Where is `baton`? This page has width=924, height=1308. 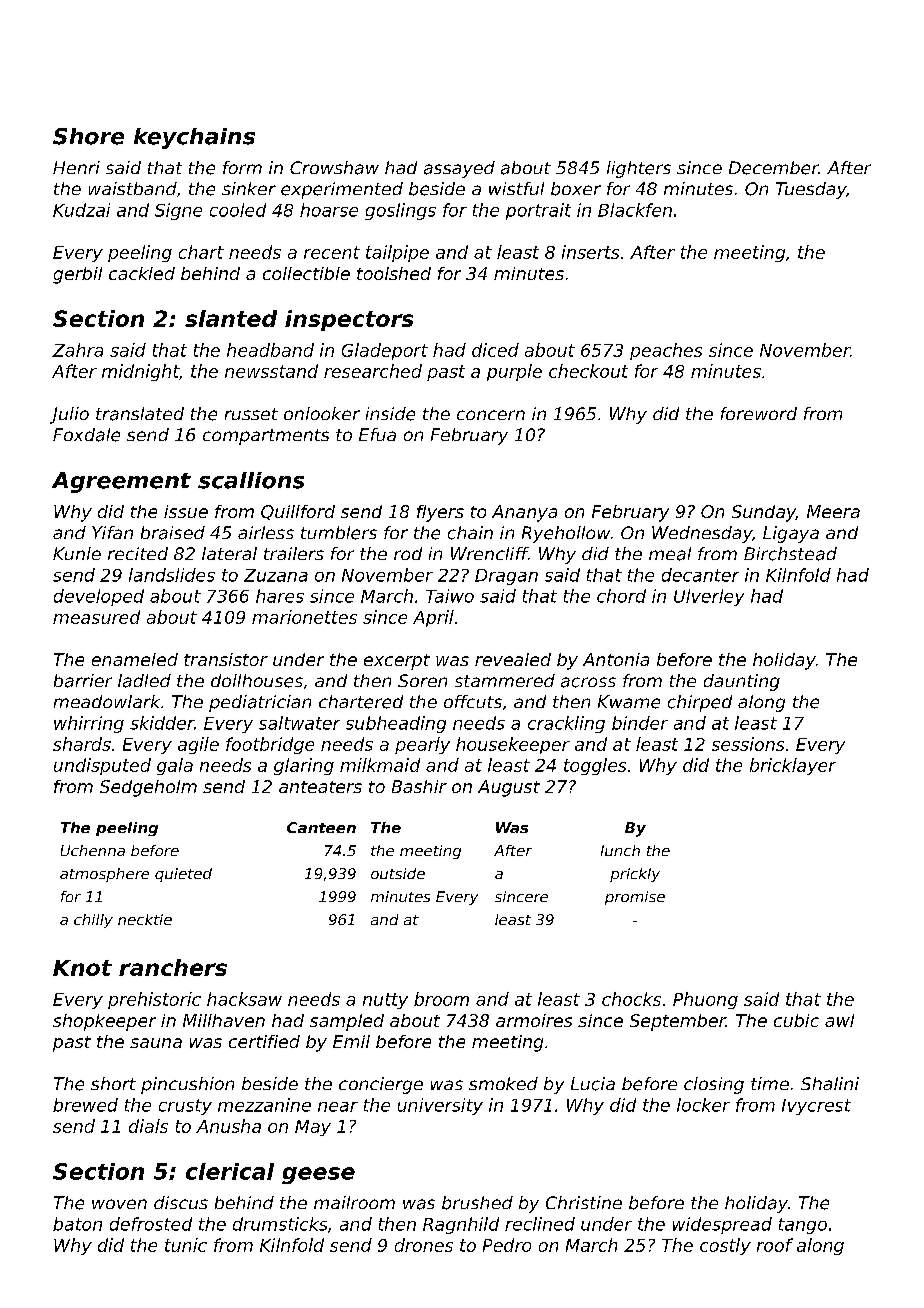
baton is located at coordinates (77, 1224).
